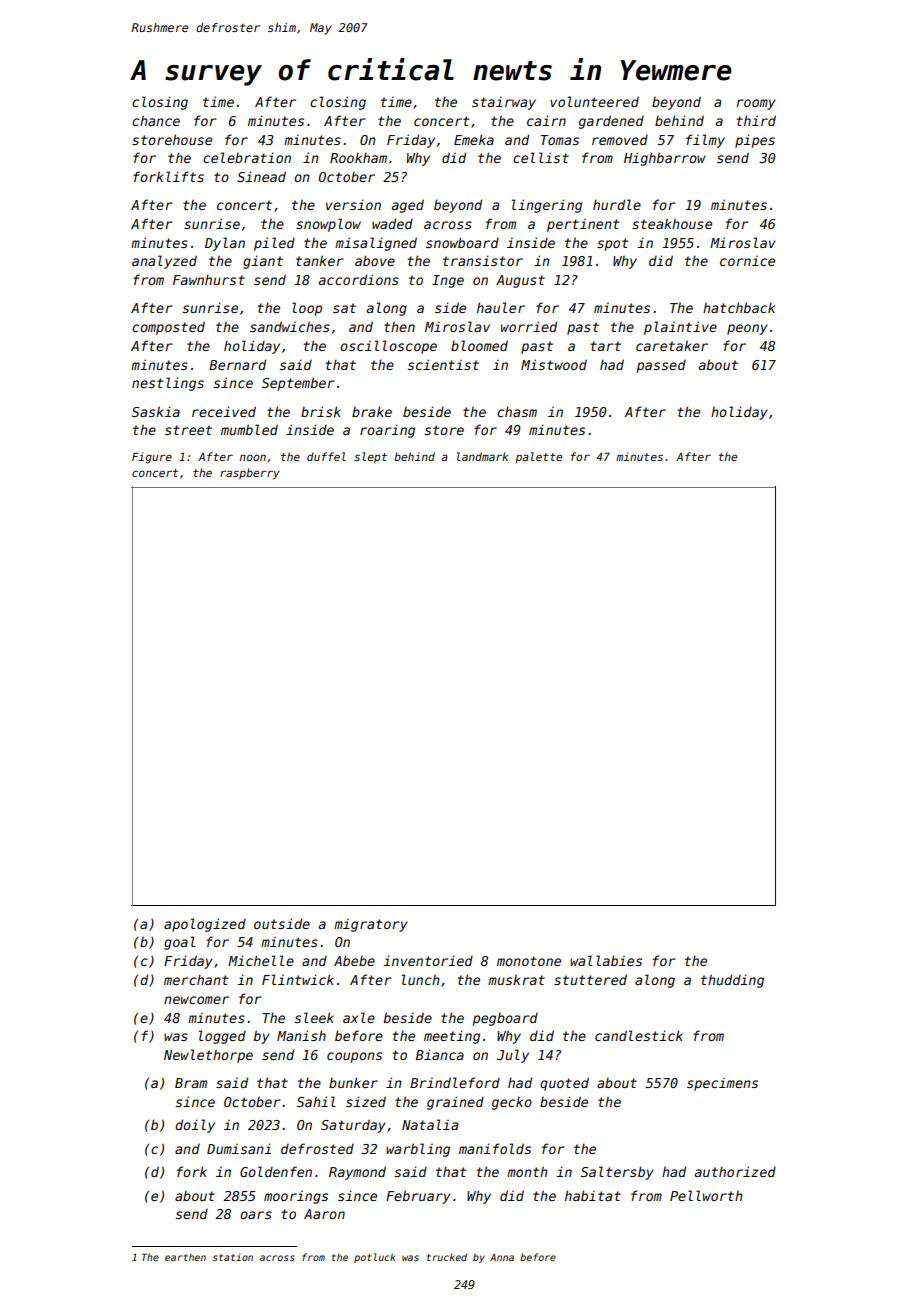 This screenshot has width=908, height=1316. I want to click on July, so click(513, 1056).
